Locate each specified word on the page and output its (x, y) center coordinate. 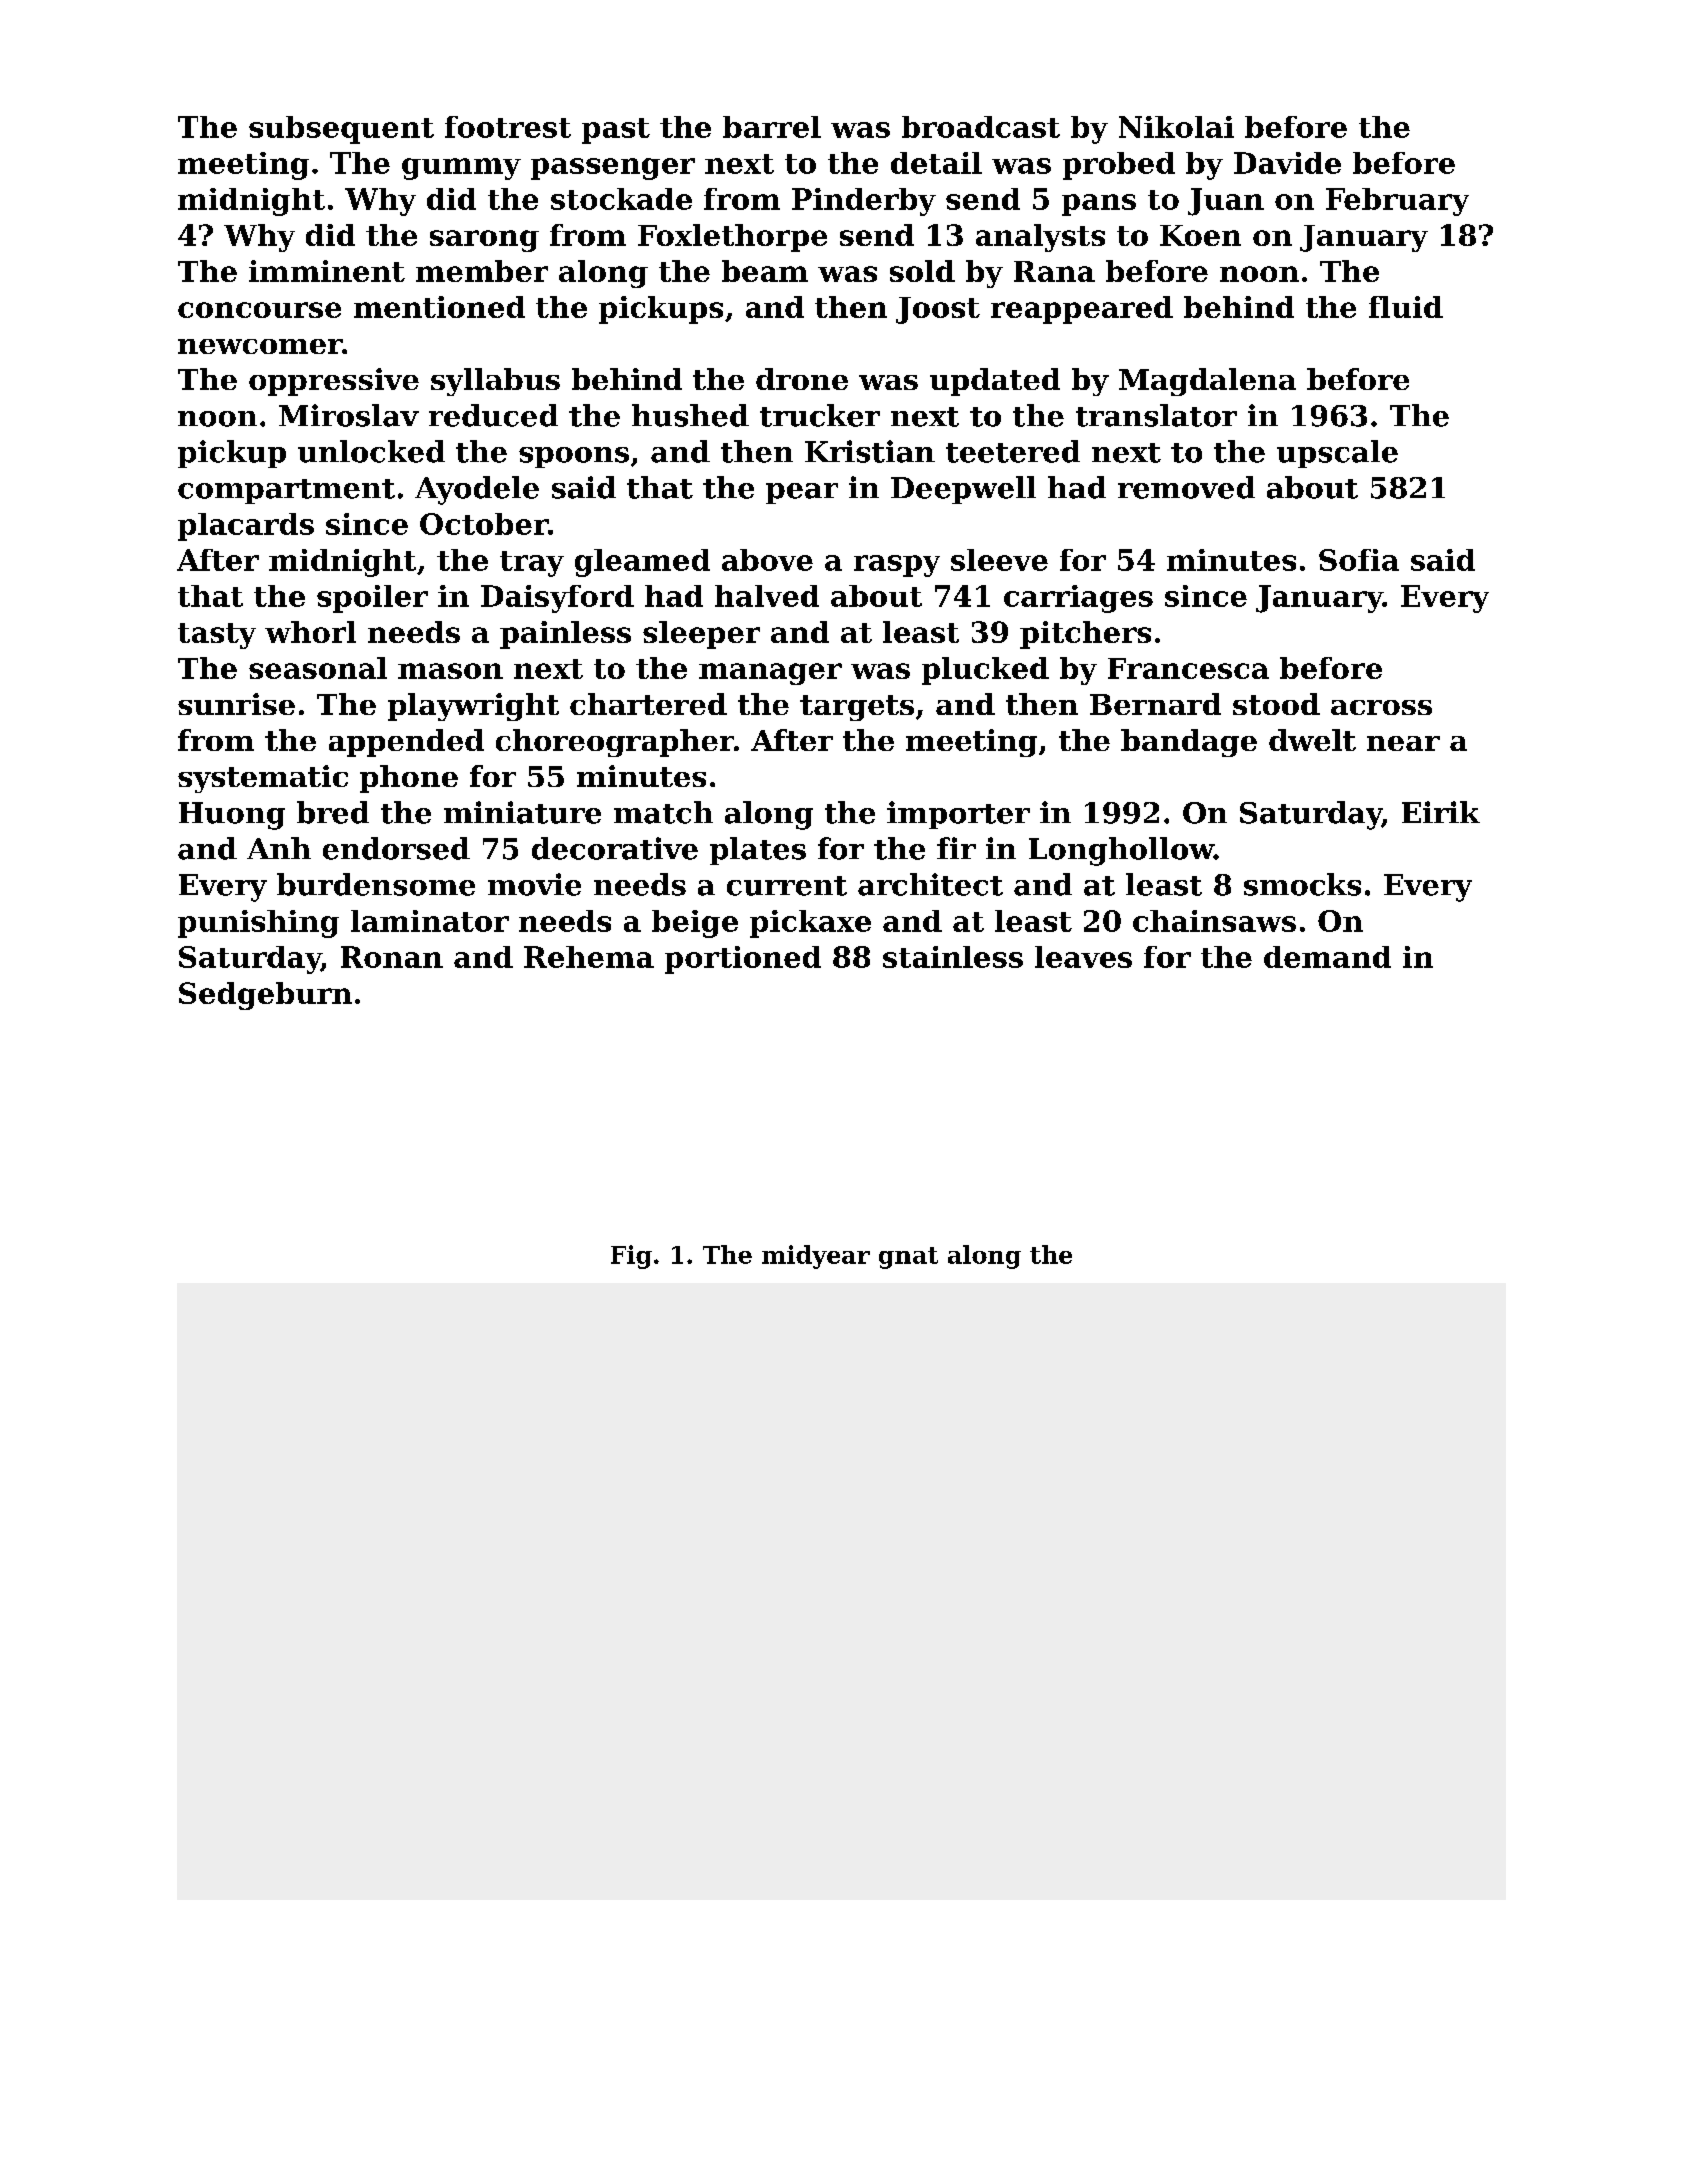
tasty (217, 636)
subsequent (341, 130)
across (1381, 707)
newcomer (260, 346)
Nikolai (1176, 127)
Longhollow (1121, 851)
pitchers (1085, 635)
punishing (258, 924)
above (767, 560)
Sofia (1359, 560)
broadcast (981, 127)
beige (695, 924)
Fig (631, 1257)
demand (1327, 957)
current (787, 886)
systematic (263, 779)
